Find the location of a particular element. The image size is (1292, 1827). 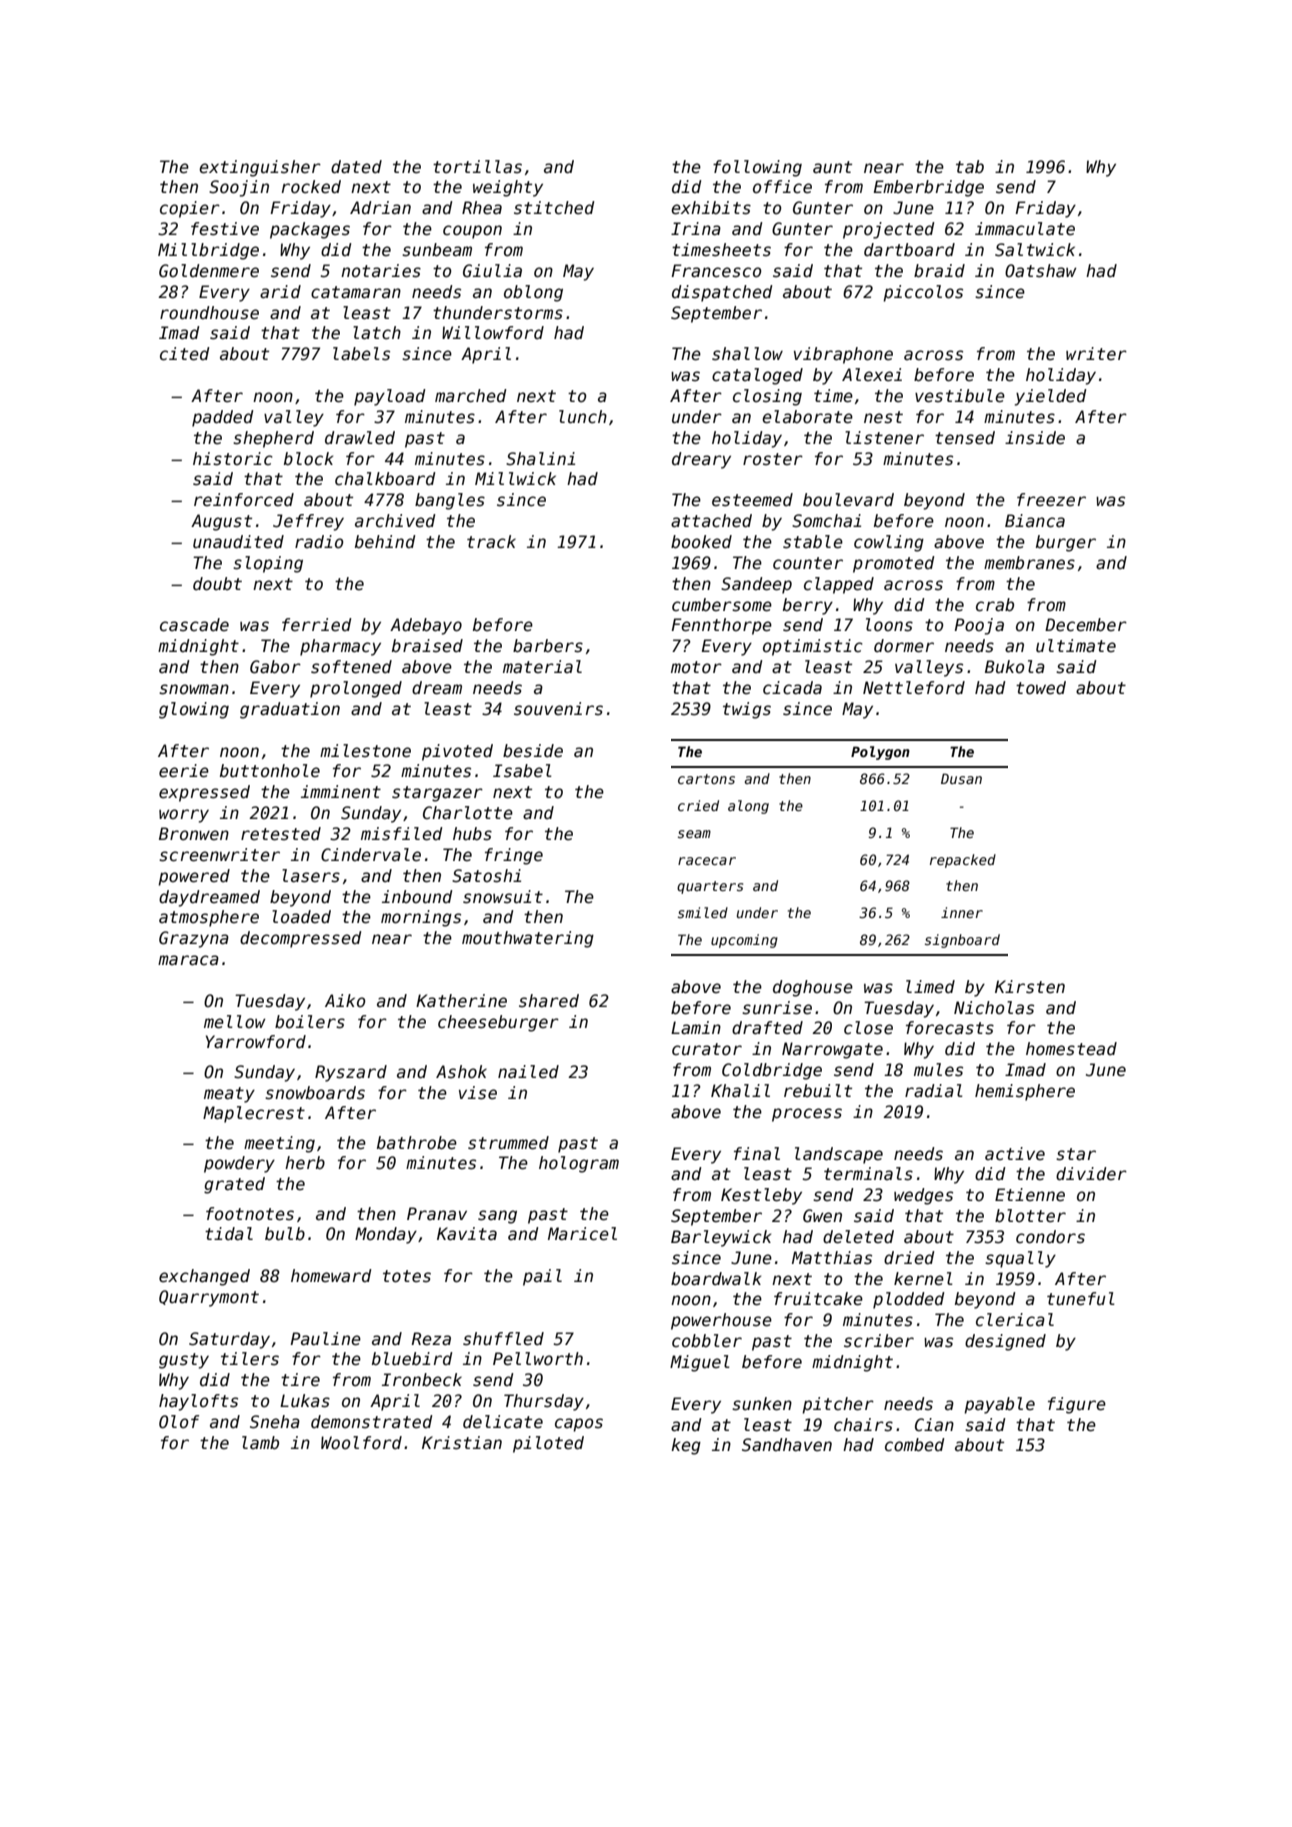

mouthwatering is located at coordinates (528, 939).
